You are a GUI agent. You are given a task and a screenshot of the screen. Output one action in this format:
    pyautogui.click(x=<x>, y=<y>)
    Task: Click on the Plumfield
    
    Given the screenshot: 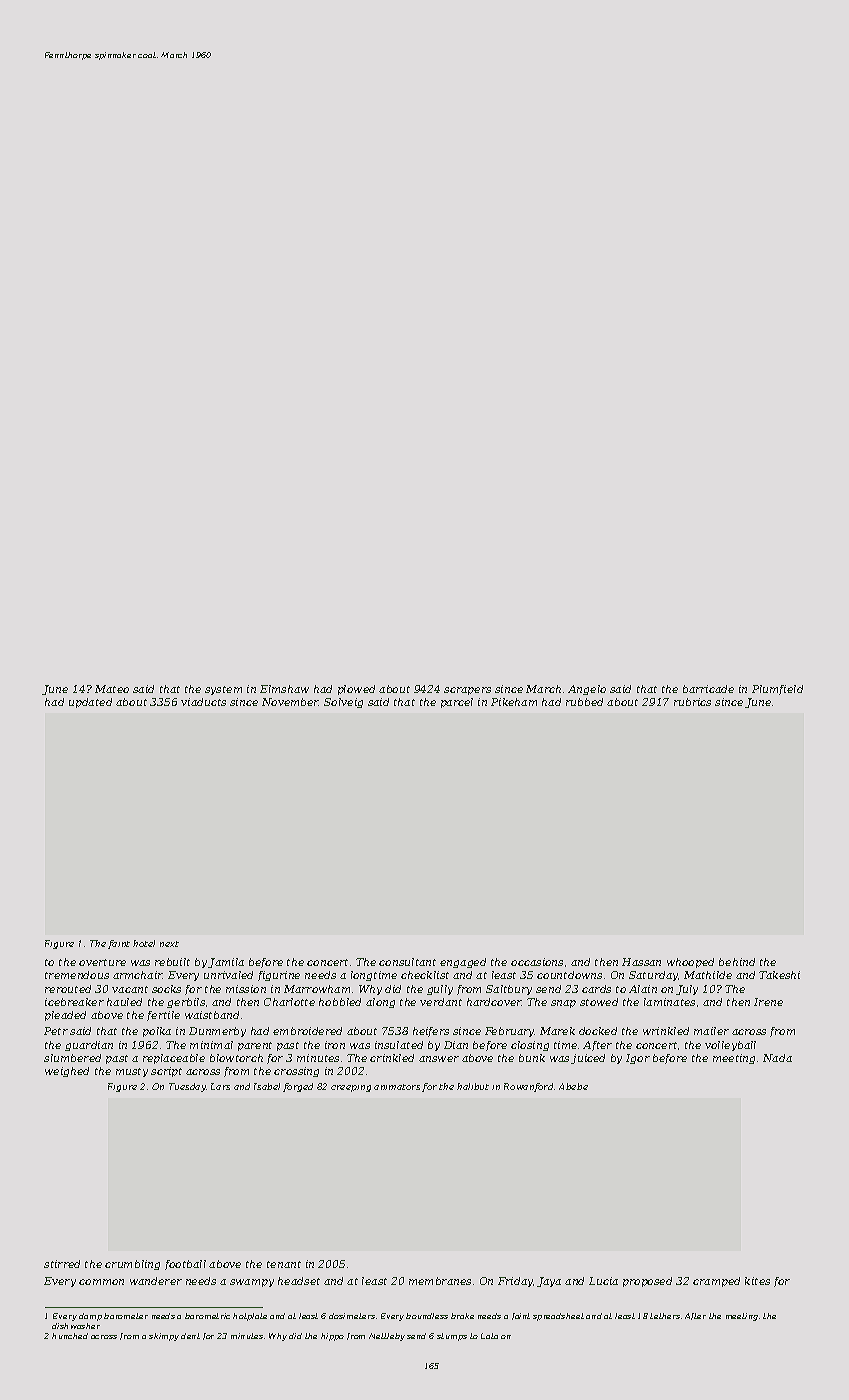 What is the action you would take?
    pyautogui.click(x=777, y=690)
